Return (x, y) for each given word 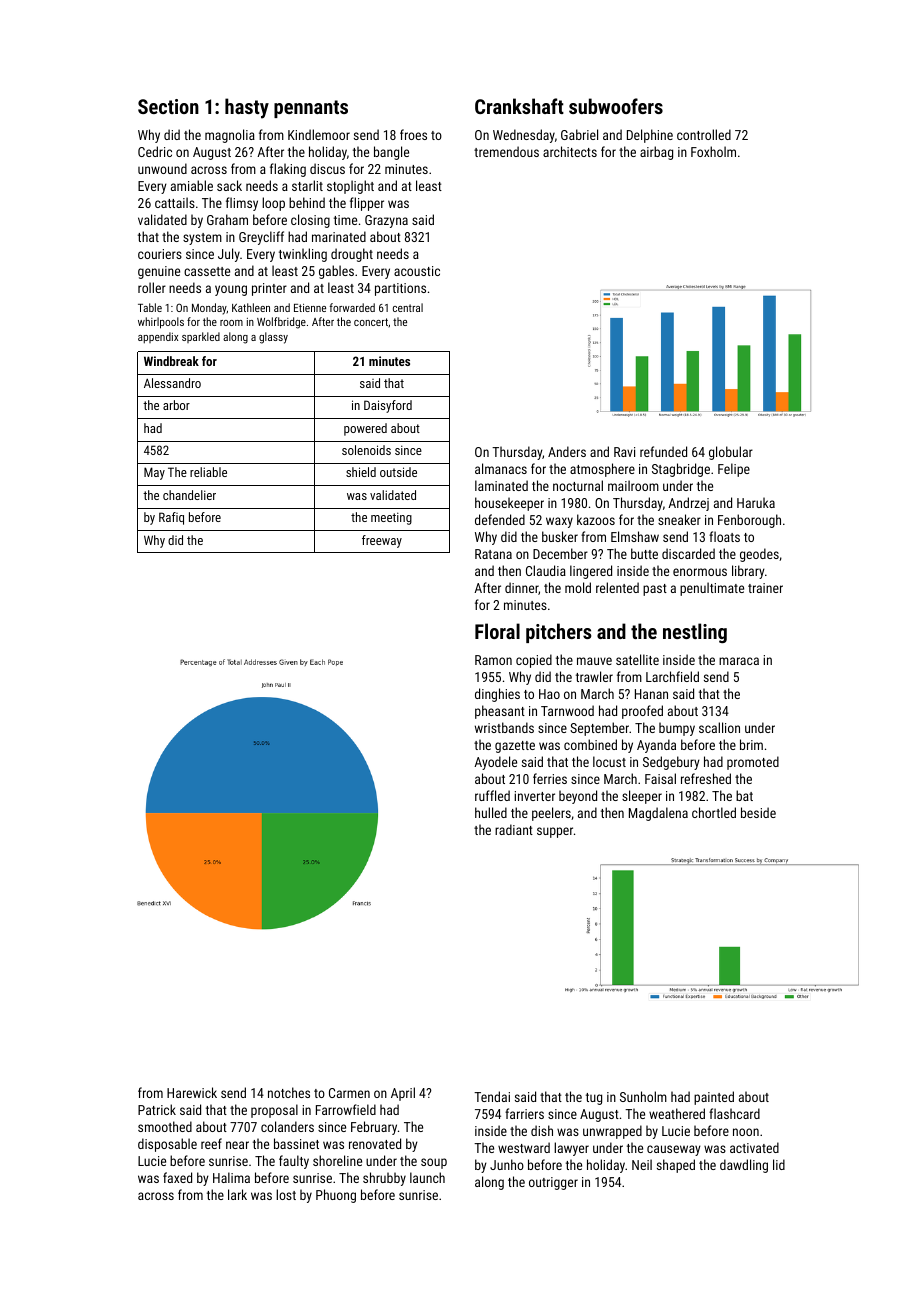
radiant (514, 829)
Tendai (492, 1096)
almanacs (501, 468)
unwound (162, 168)
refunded (663, 451)
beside (758, 812)
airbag (656, 153)
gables (336, 272)
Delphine (650, 136)
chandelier (189, 495)
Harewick (192, 1092)
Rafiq (171, 518)
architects (570, 151)
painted (714, 1098)
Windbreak (171, 361)
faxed (177, 1177)
